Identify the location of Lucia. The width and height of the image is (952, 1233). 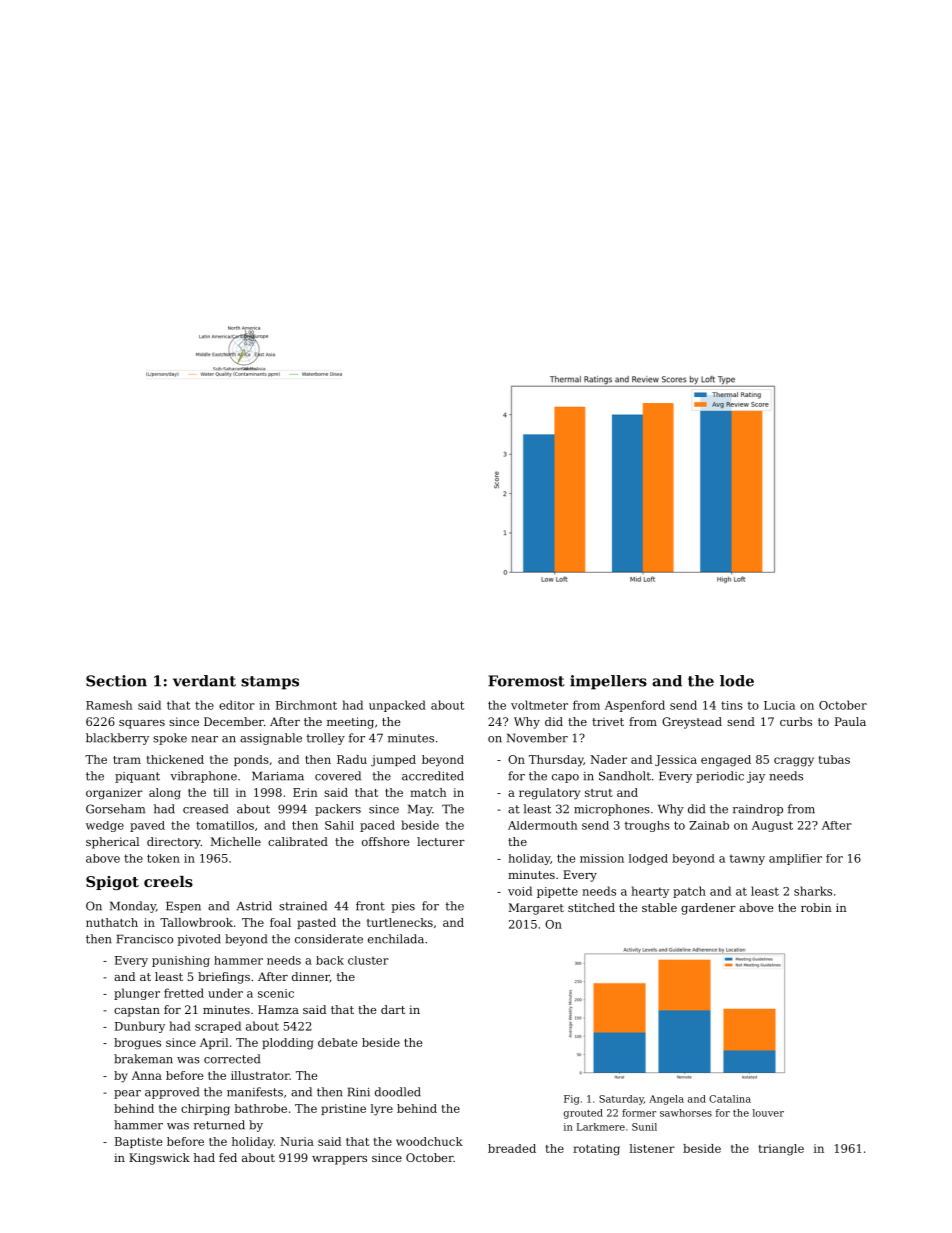
(779, 705).
